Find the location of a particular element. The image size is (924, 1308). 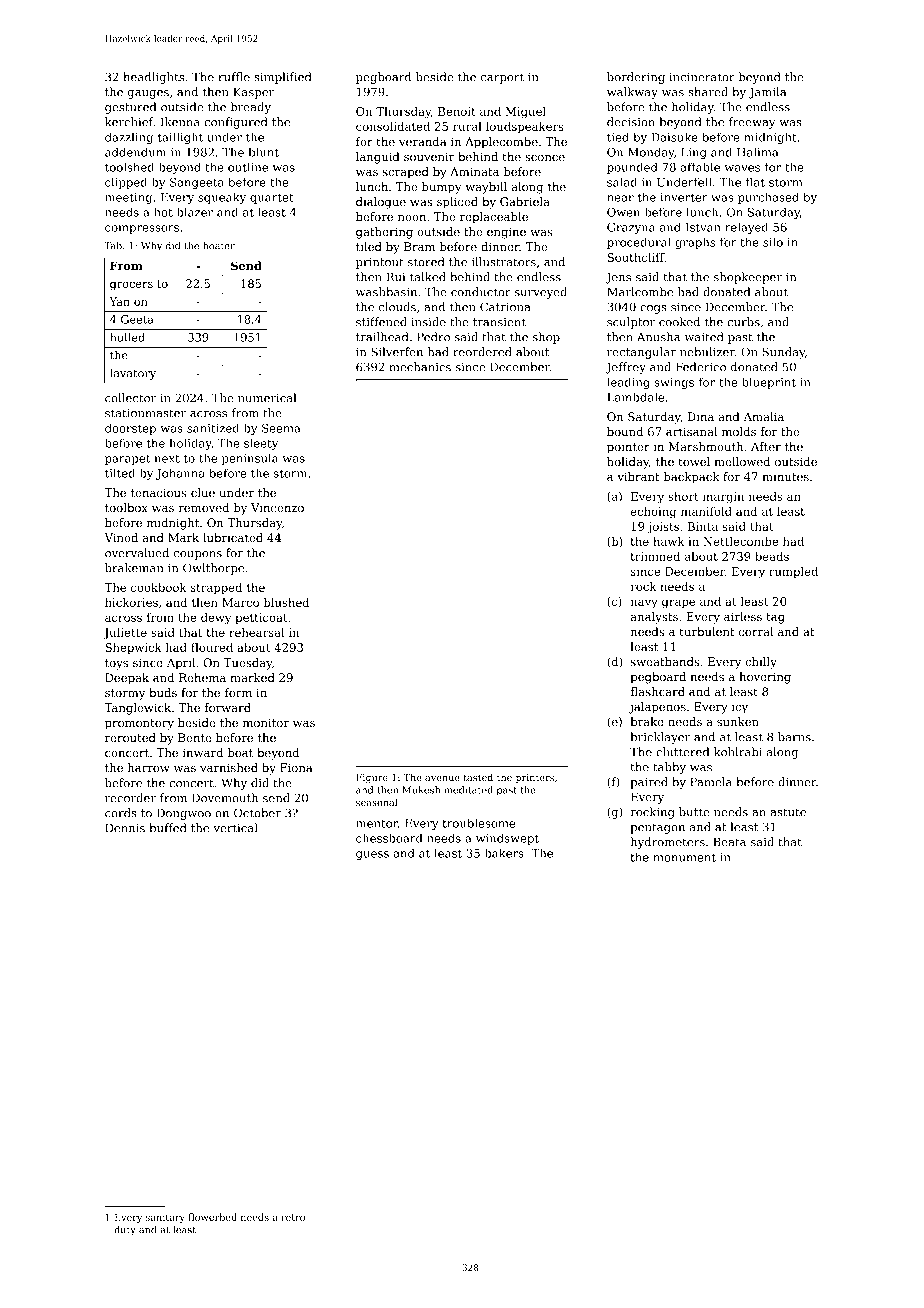

Tuesday is located at coordinates (248, 664).
